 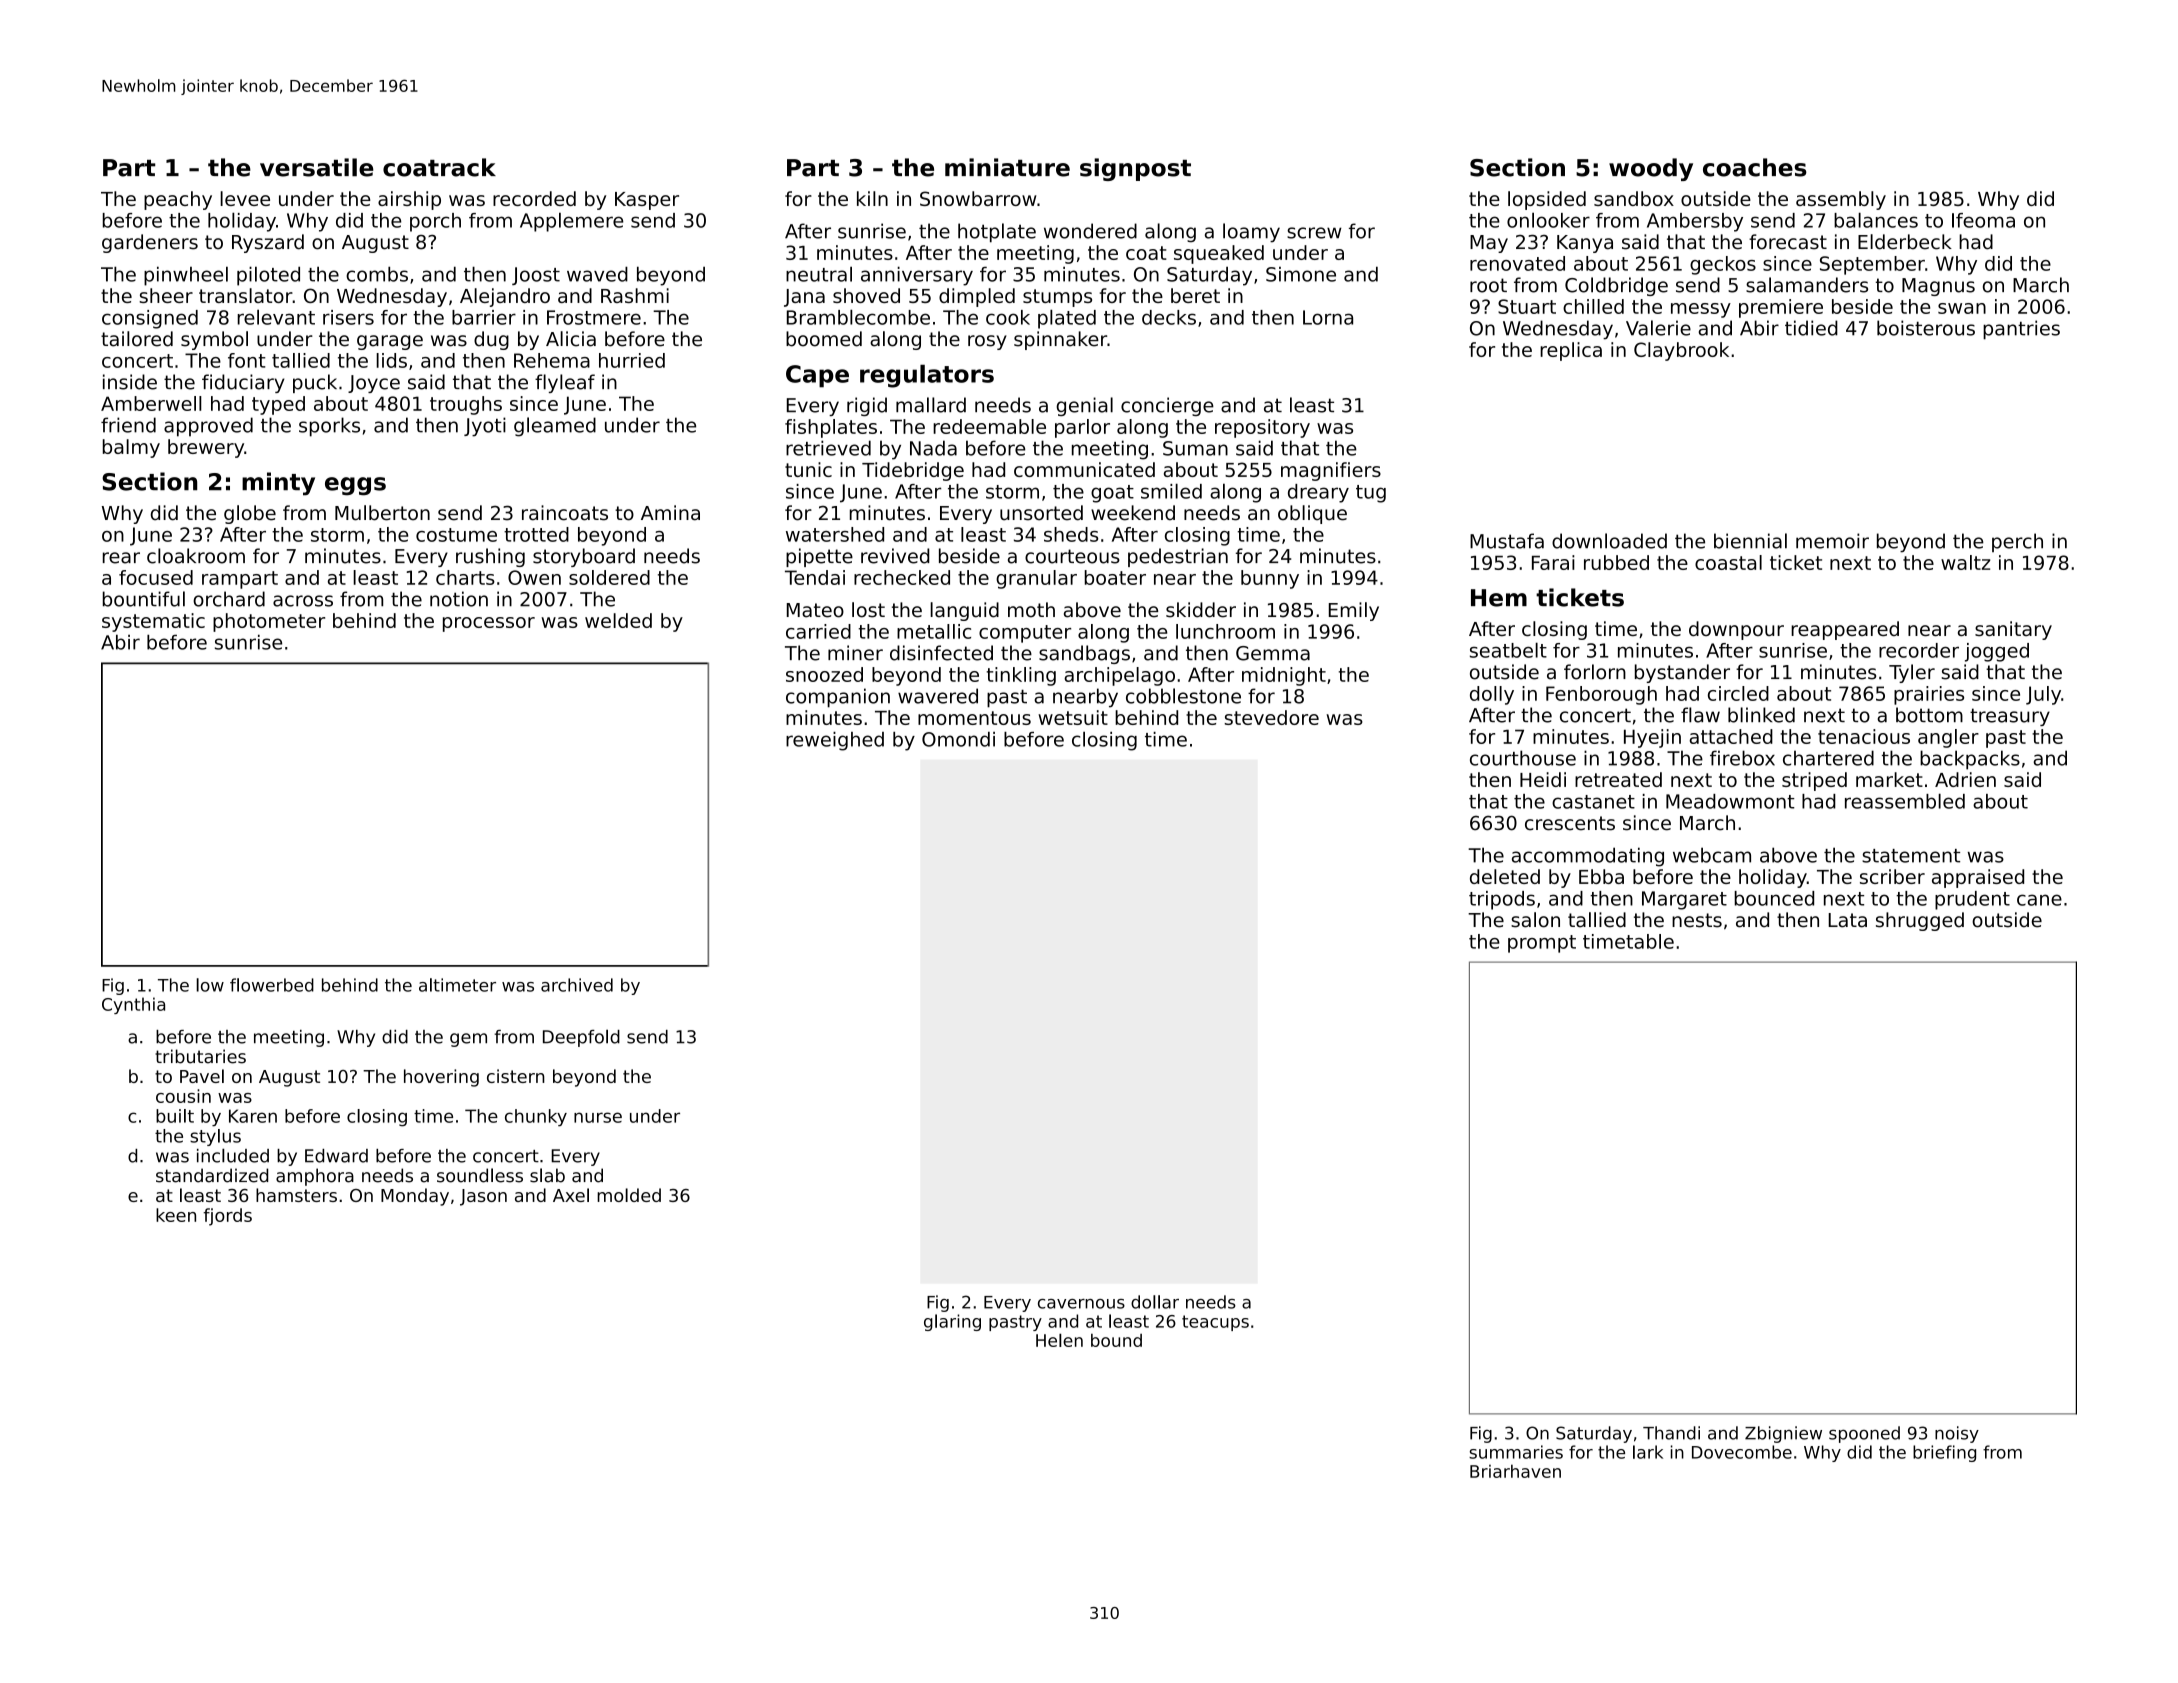 What do you see at coordinates (1571, 351) in the screenshot?
I see `replica` at bounding box center [1571, 351].
